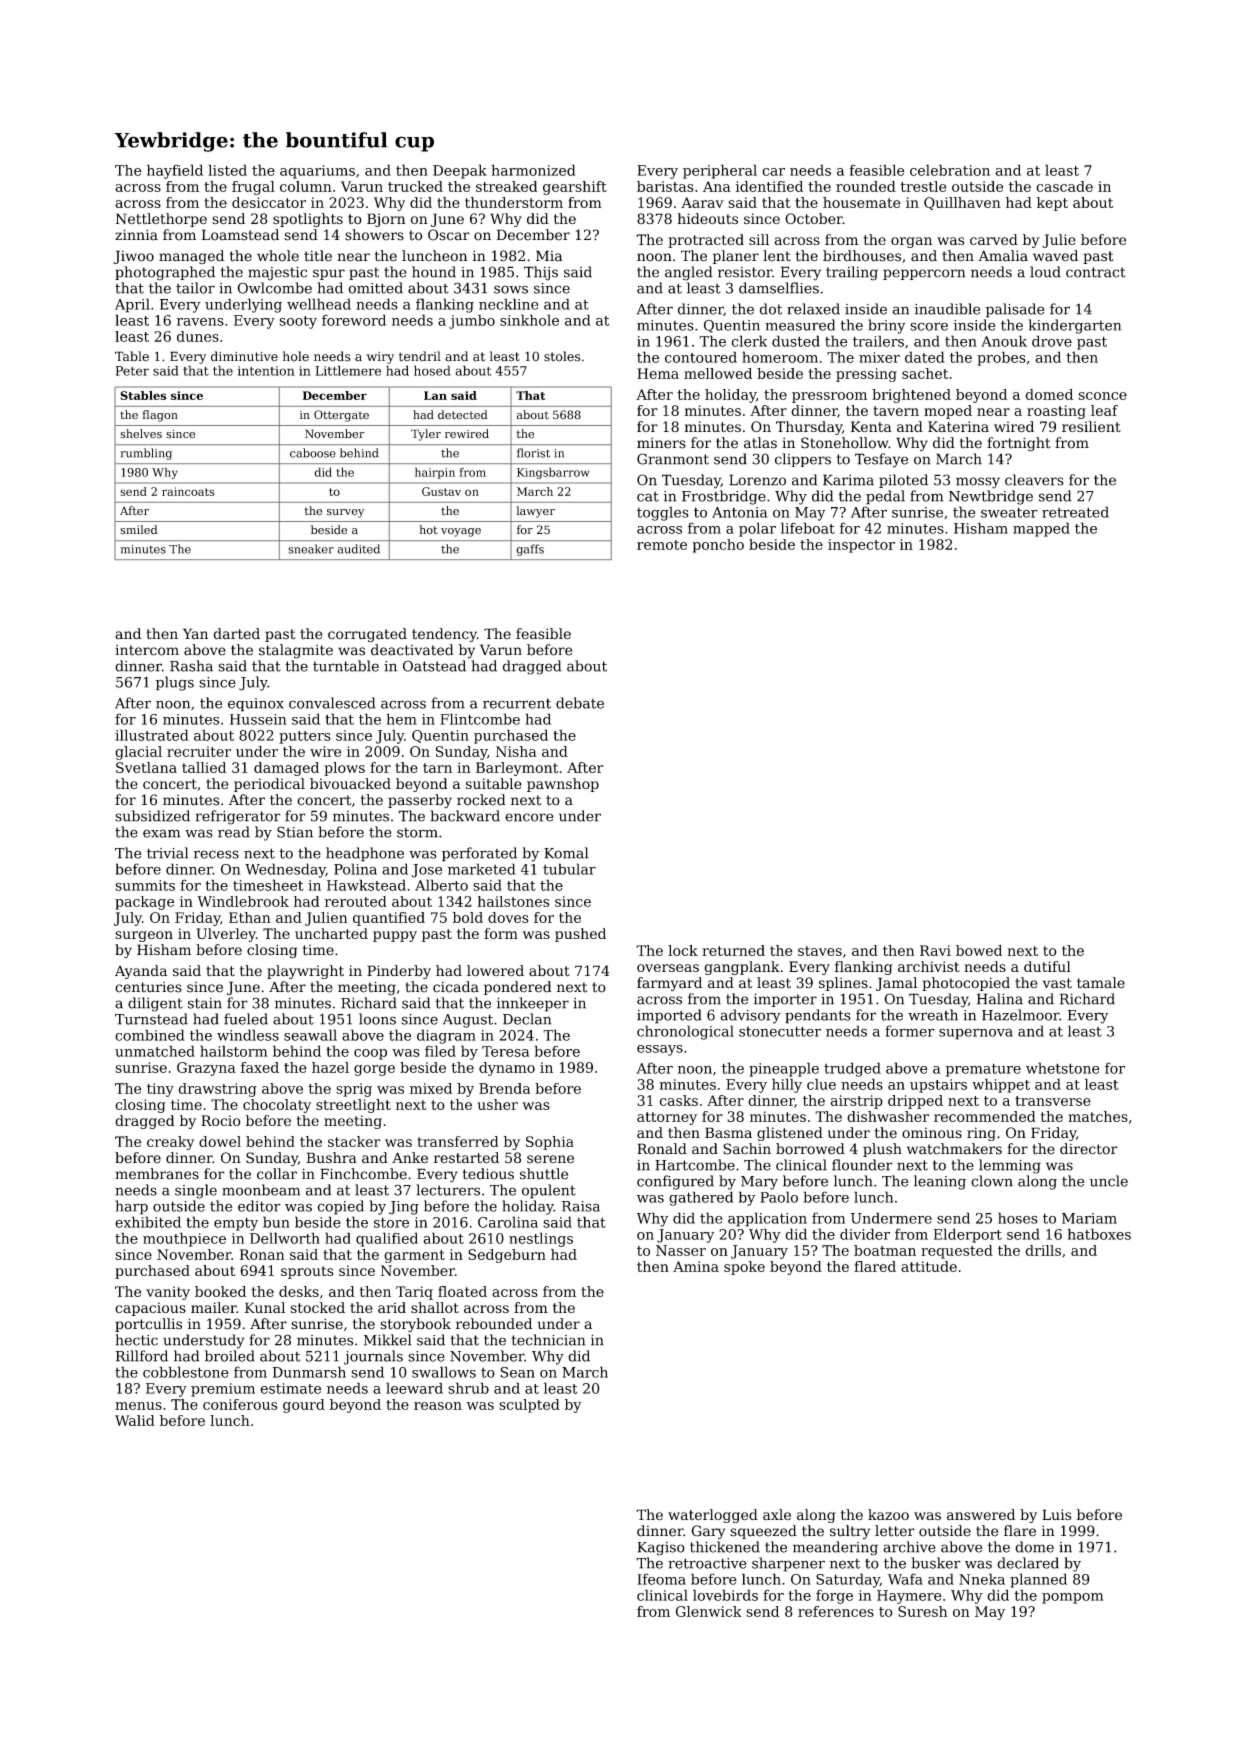 The width and height of the page is (1248, 1764). Describe the element at coordinates (495, 971) in the page. I see `lowered` at that location.
